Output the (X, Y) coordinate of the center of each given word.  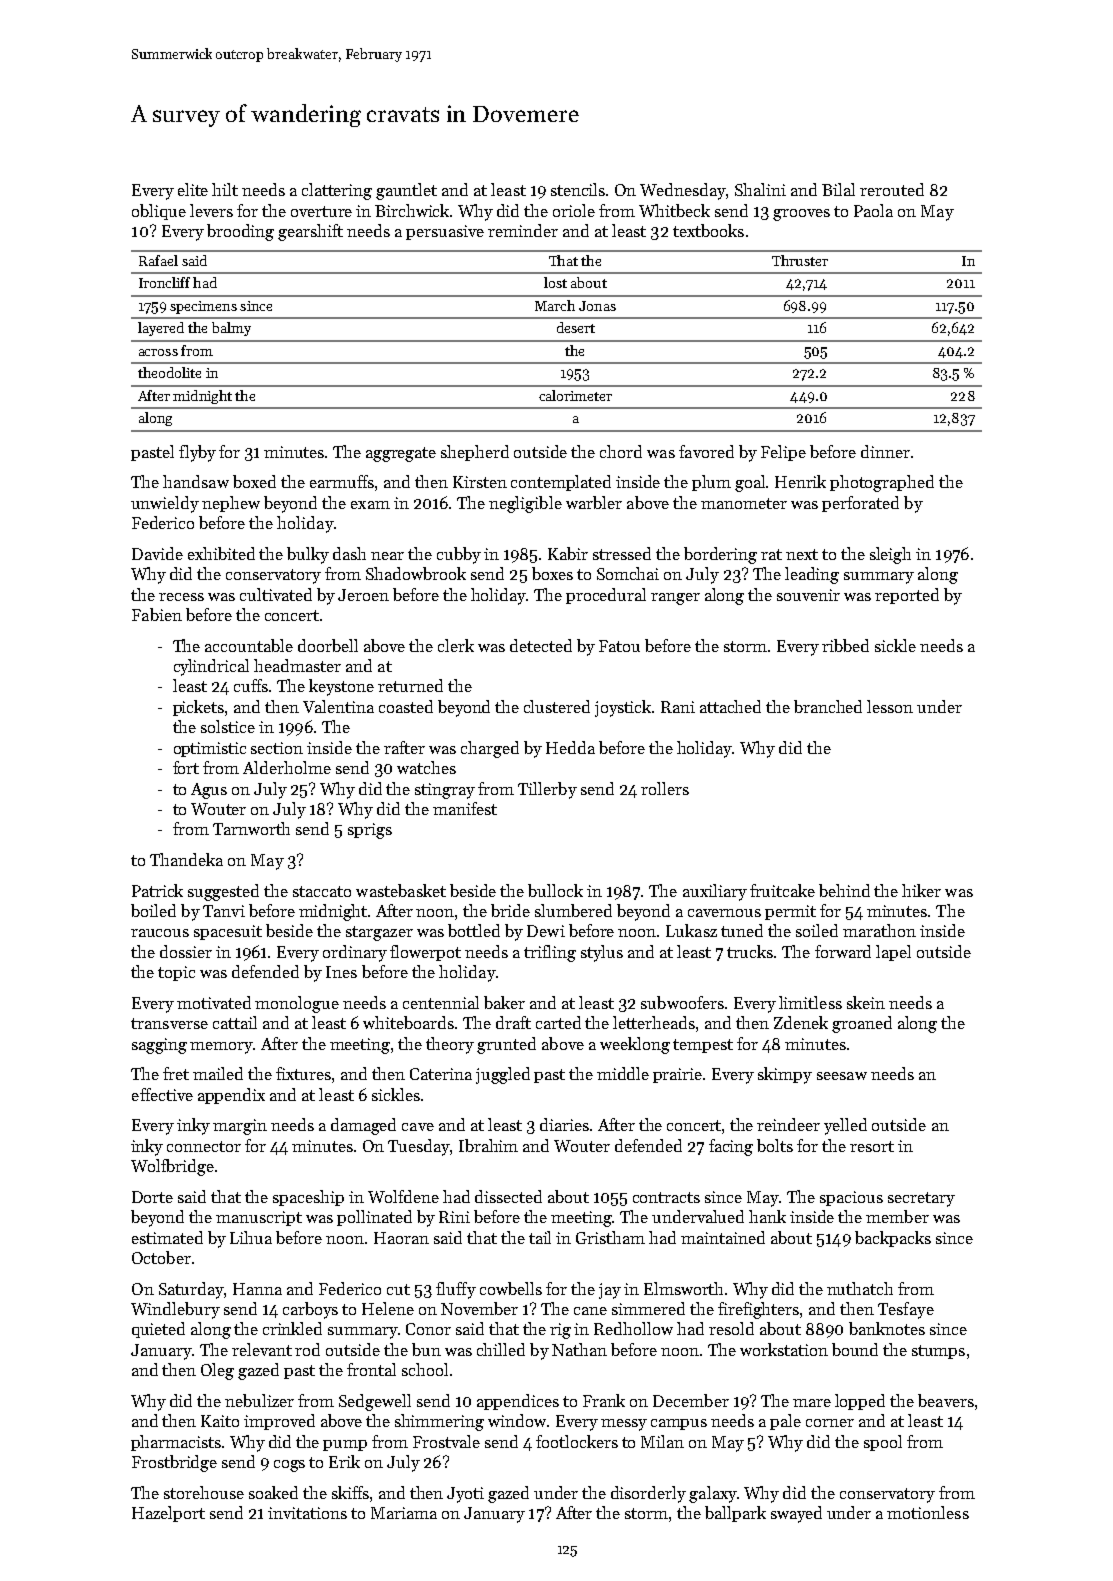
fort (186, 767)
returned (410, 685)
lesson (890, 706)
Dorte (152, 1197)
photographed (882, 483)
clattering (337, 191)
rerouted (892, 189)
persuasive (445, 232)
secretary (921, 1199)
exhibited (221, 553)
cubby (459, 555)
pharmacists (176, 1443)
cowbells (511, 1288)
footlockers (577, 1441)
